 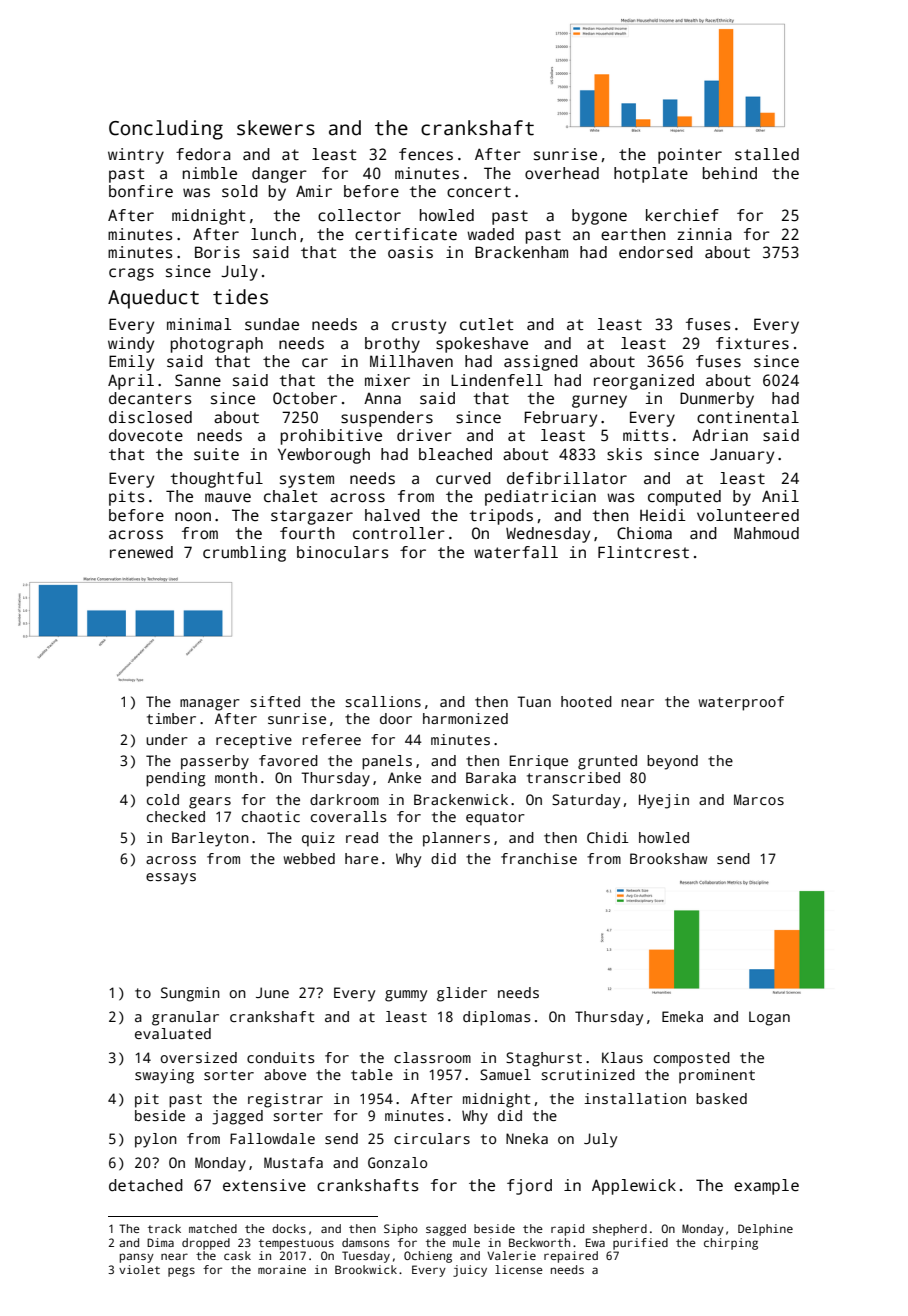 I want to click on fjord, so click(x=529, y=1187).
